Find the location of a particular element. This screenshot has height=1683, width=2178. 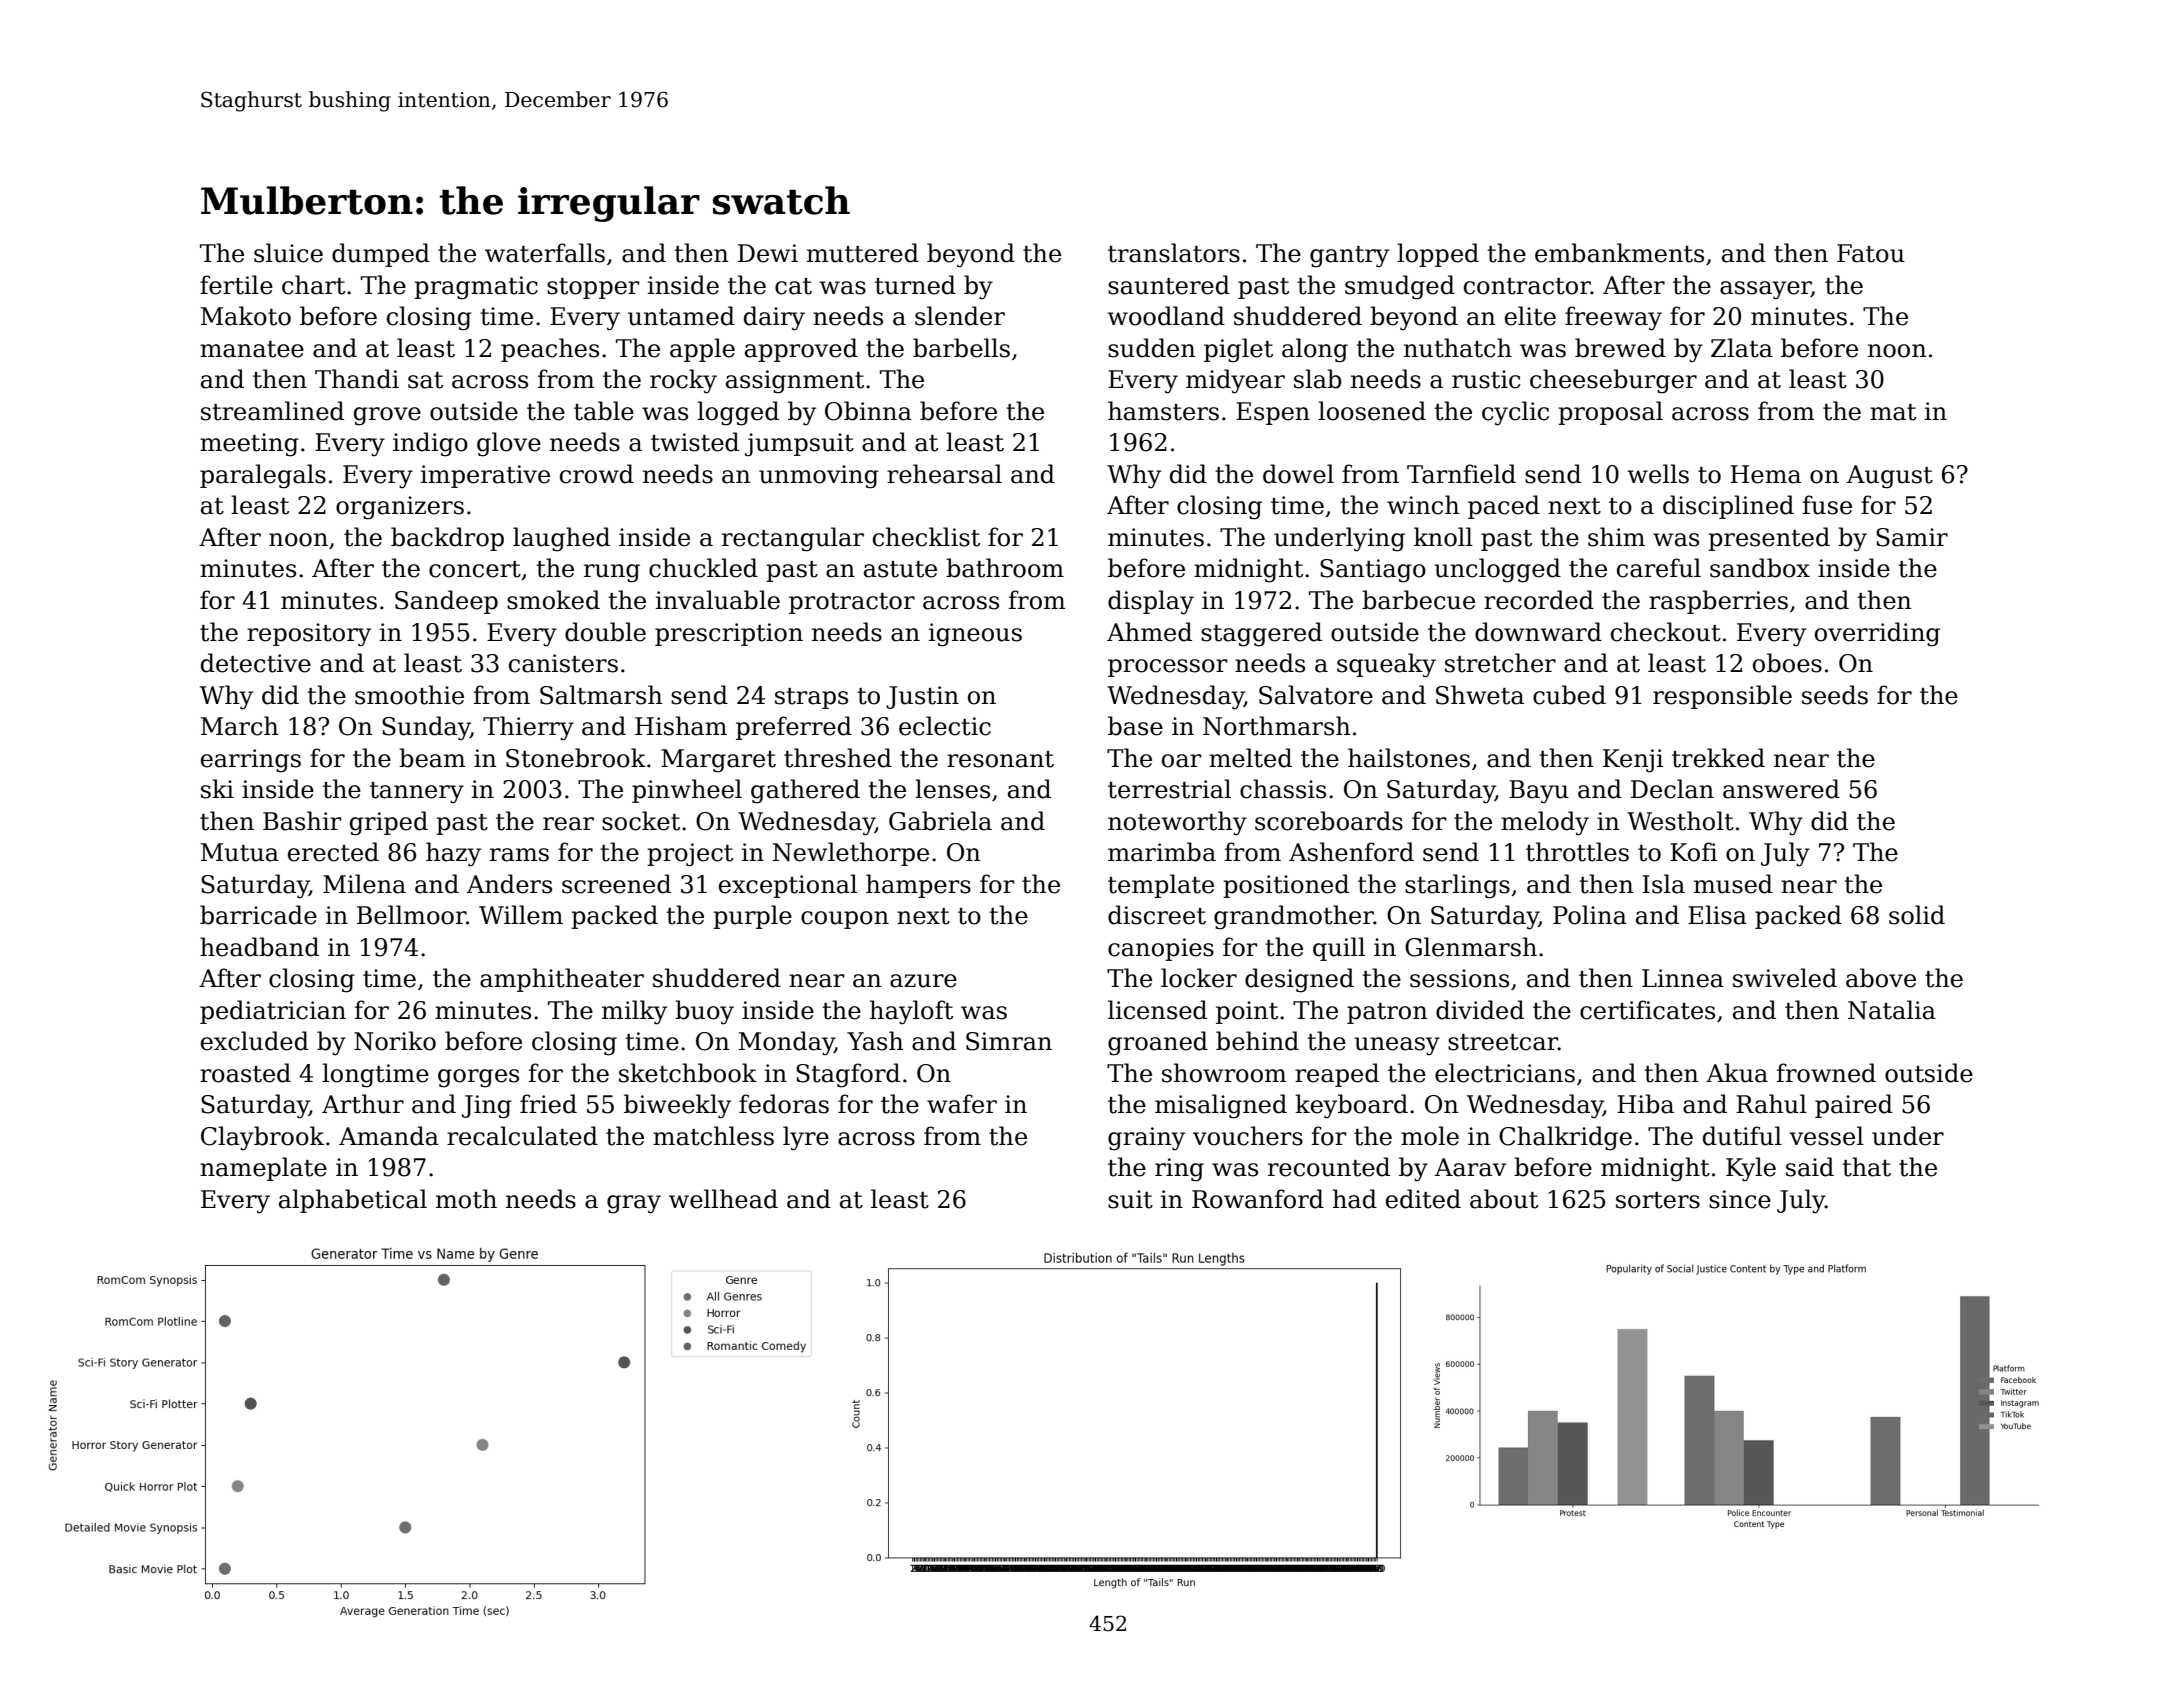

slender is located at coordinates (960, 316).
